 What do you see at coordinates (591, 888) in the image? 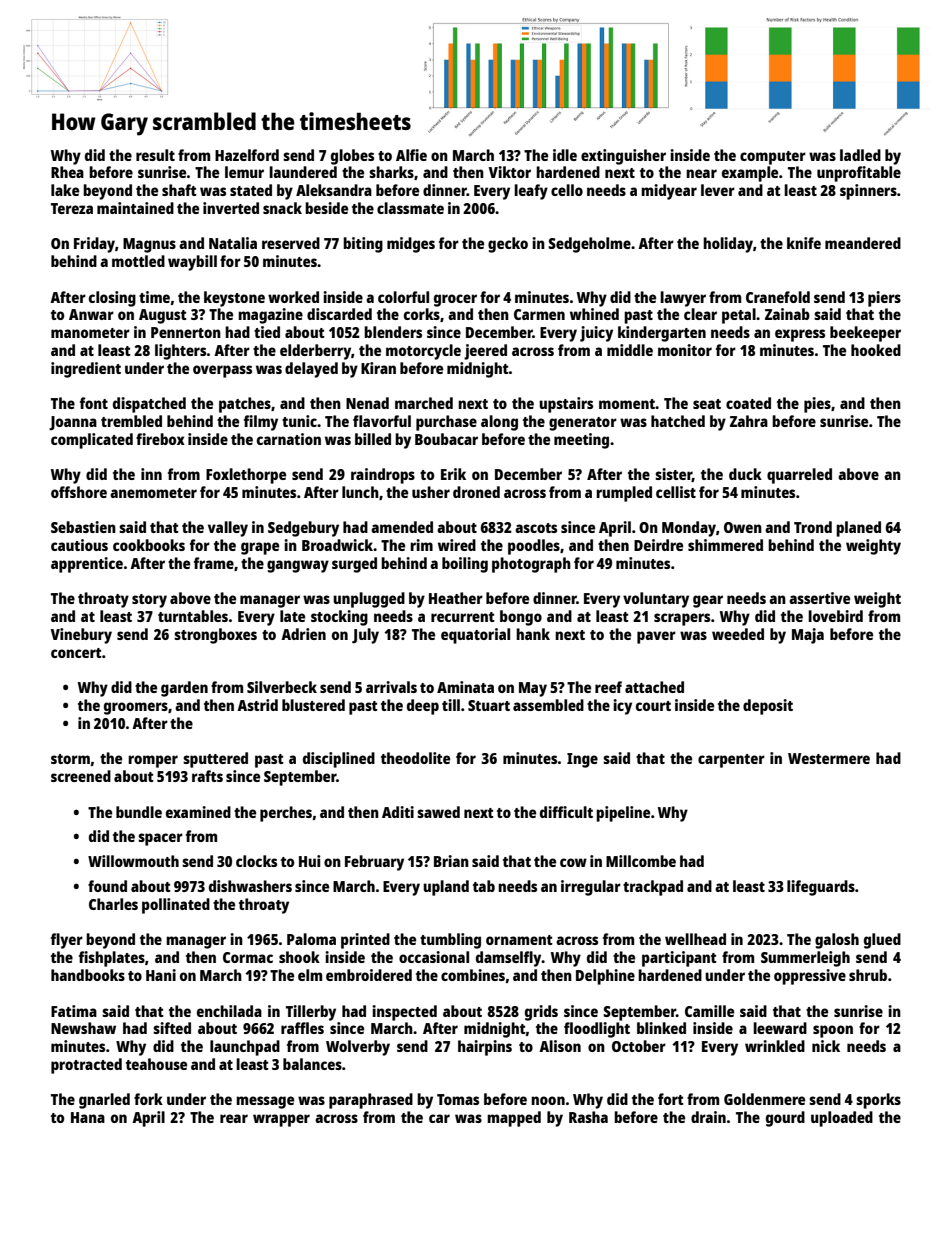
I see `irregular` at bounding box center [591, 888].
